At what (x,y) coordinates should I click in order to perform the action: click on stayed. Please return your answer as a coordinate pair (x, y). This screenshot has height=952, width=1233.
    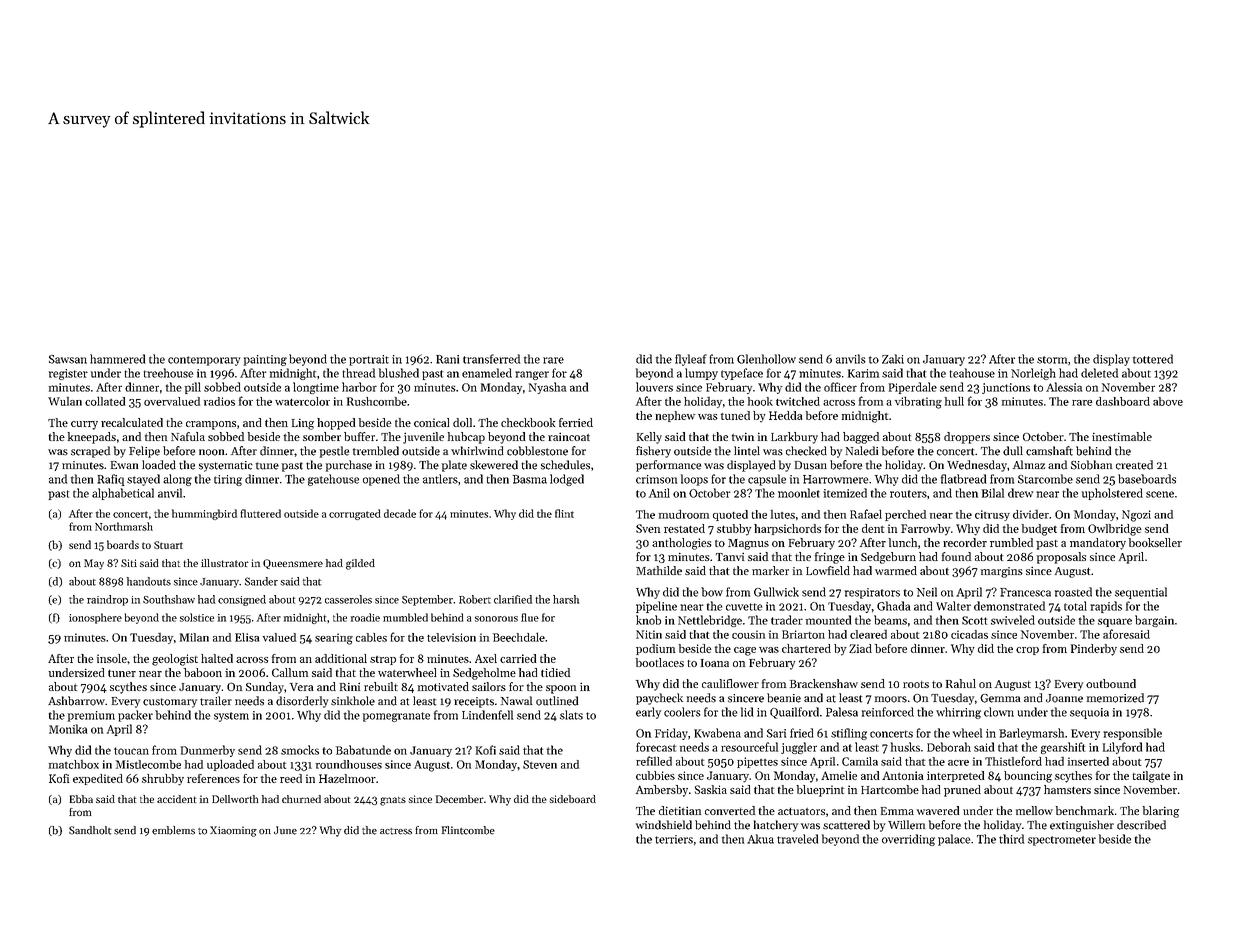
    Looking at the image, I should click on (143, 480).
